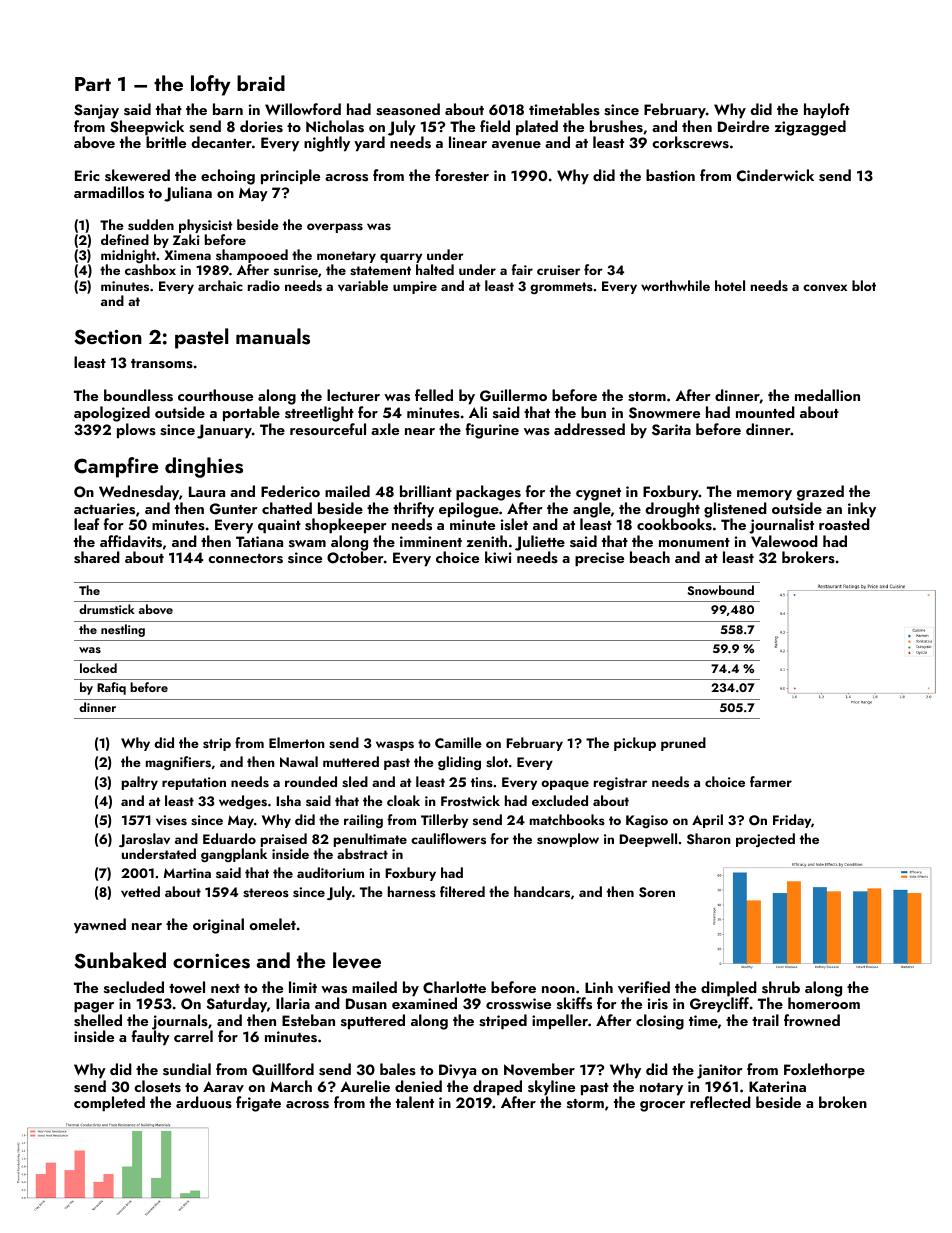 This screenshot has width=952, height=1233. I want to click on lofty, so click(211, 85).
